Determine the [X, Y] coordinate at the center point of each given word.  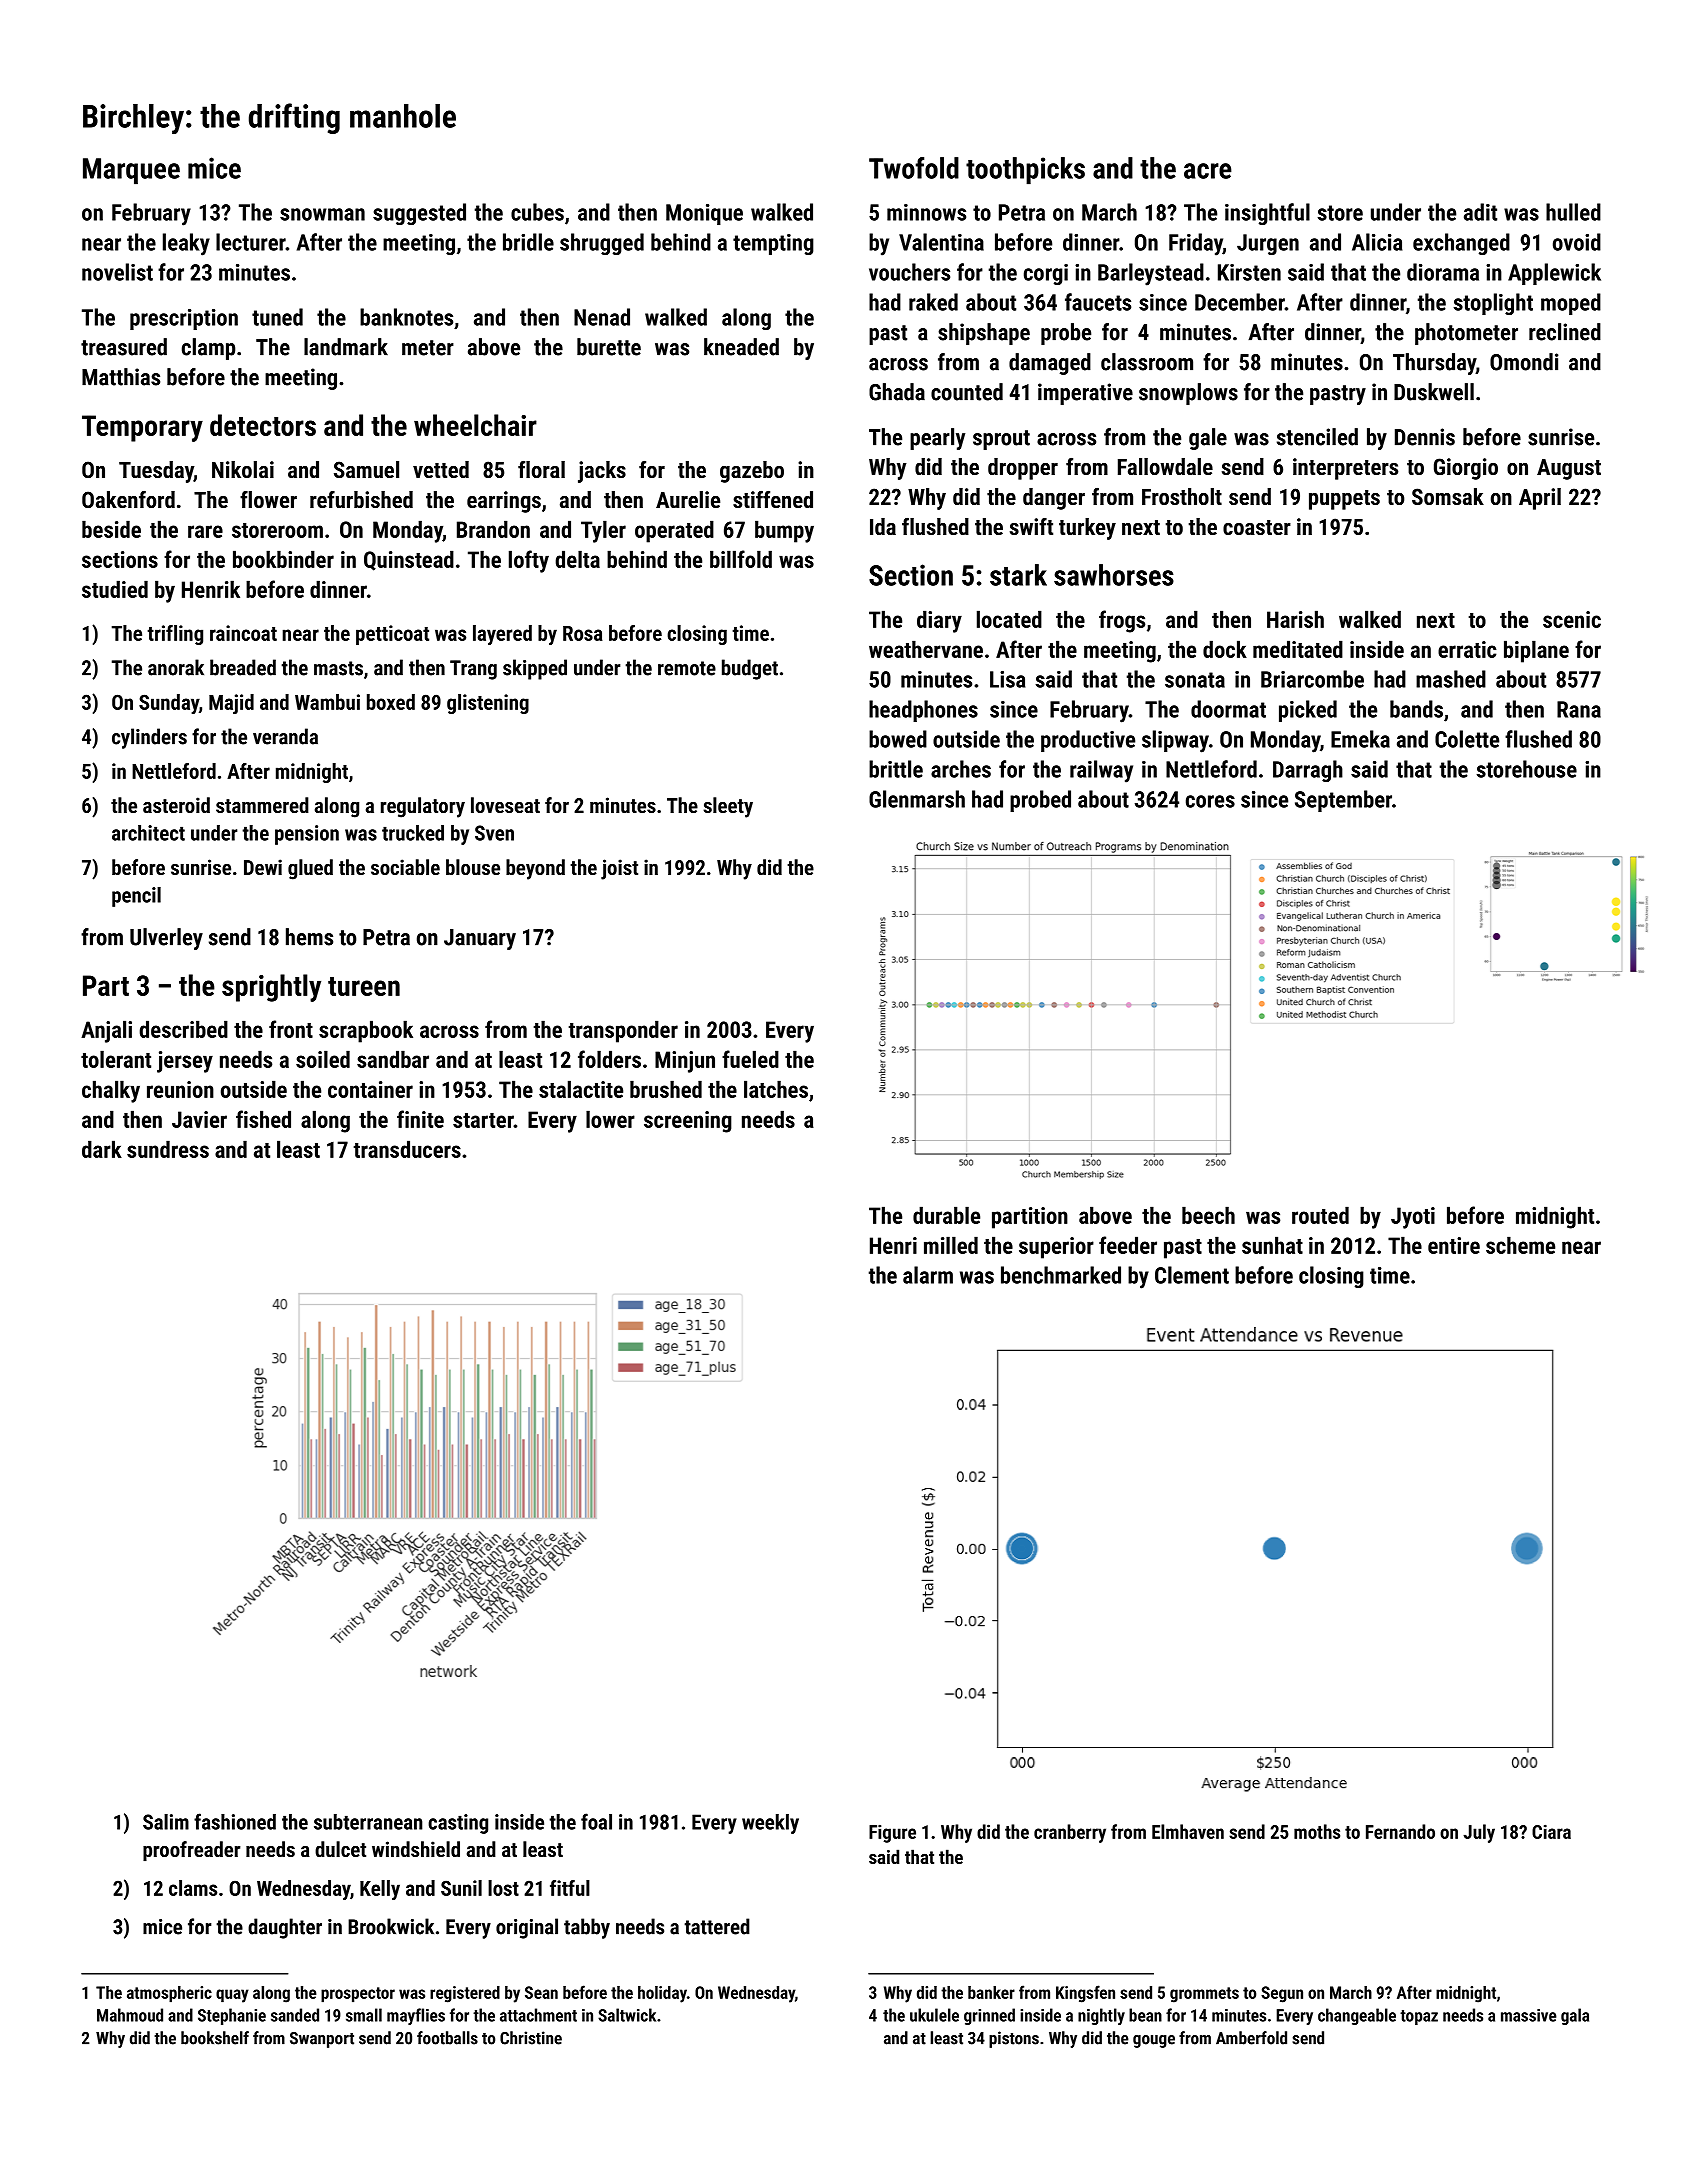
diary [939, 621]
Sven [494, 833]
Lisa [1007, 679]
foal [596, 1821]
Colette [1467, 739]
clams [193, 1888]
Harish [1295, 619]
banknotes [406, 317]
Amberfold [1251, 2038]
